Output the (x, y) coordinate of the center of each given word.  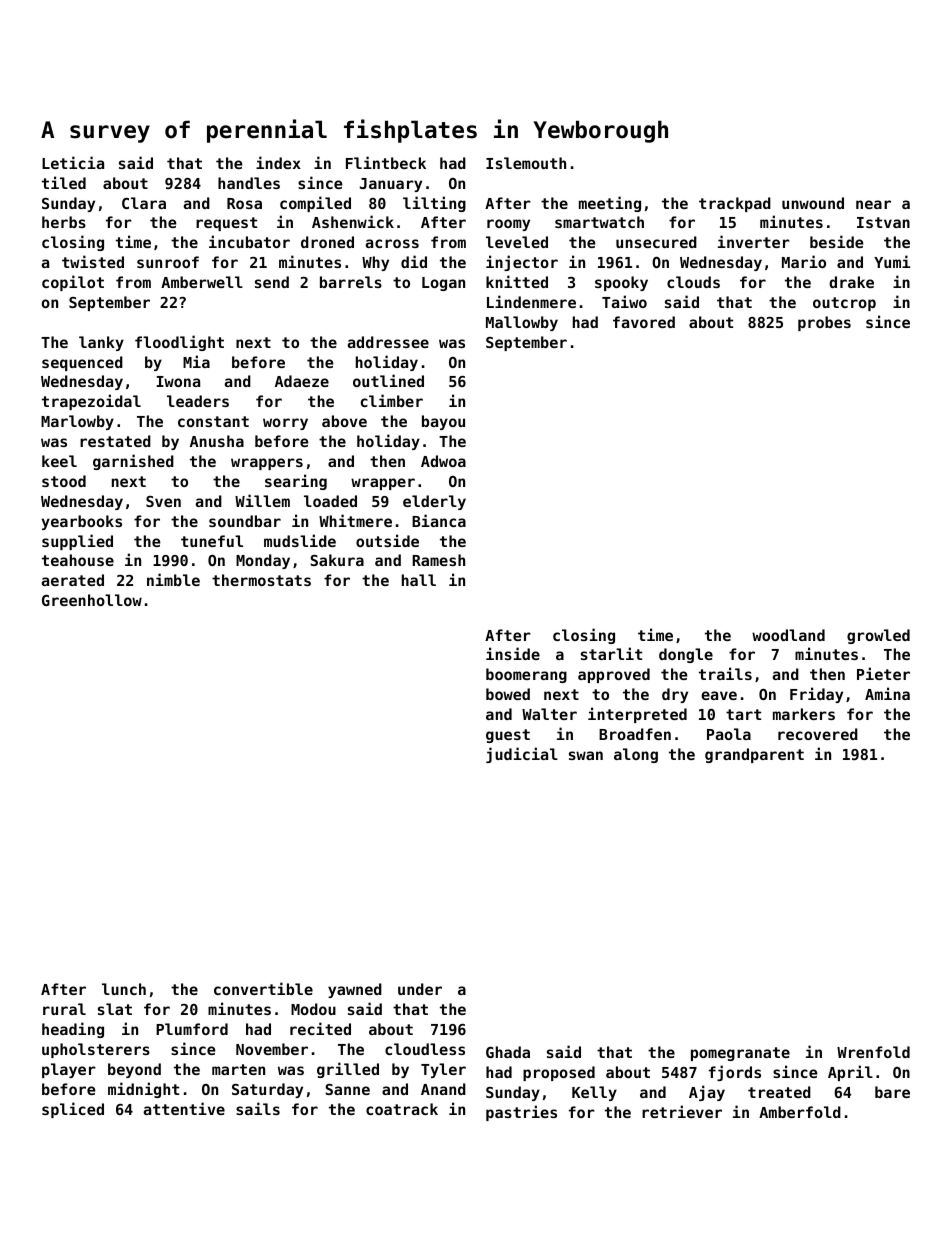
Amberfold (800, 1112)
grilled (348, 1070)
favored (644, 322)
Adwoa (443, 461)
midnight (143, 1090)
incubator (249, 241)
